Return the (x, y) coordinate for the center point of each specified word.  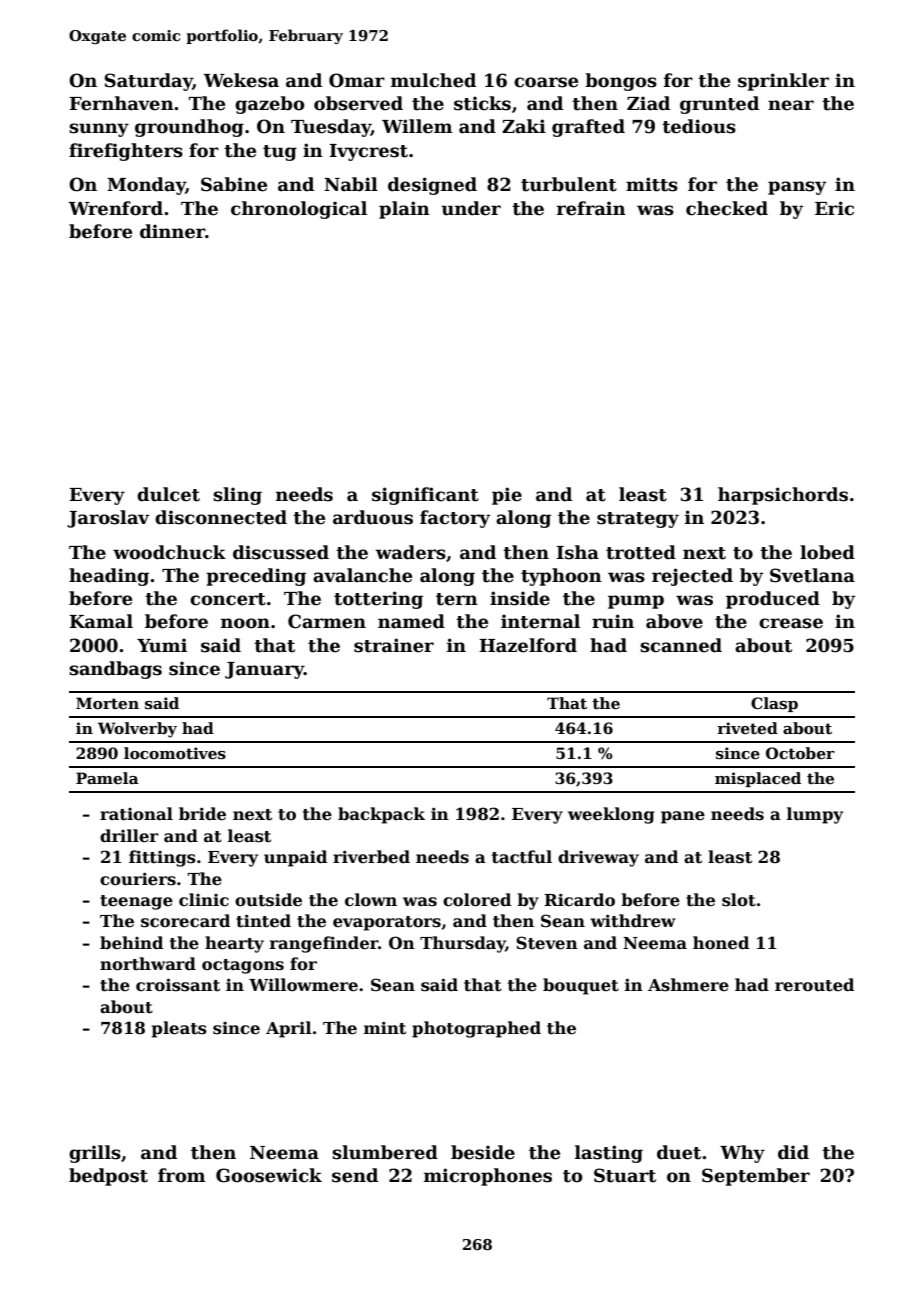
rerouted (814, 985)
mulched (433, 80)
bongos (621, 82)
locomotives (175, 753)
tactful (522, 857)
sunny (99, 130)
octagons (243, 966)
